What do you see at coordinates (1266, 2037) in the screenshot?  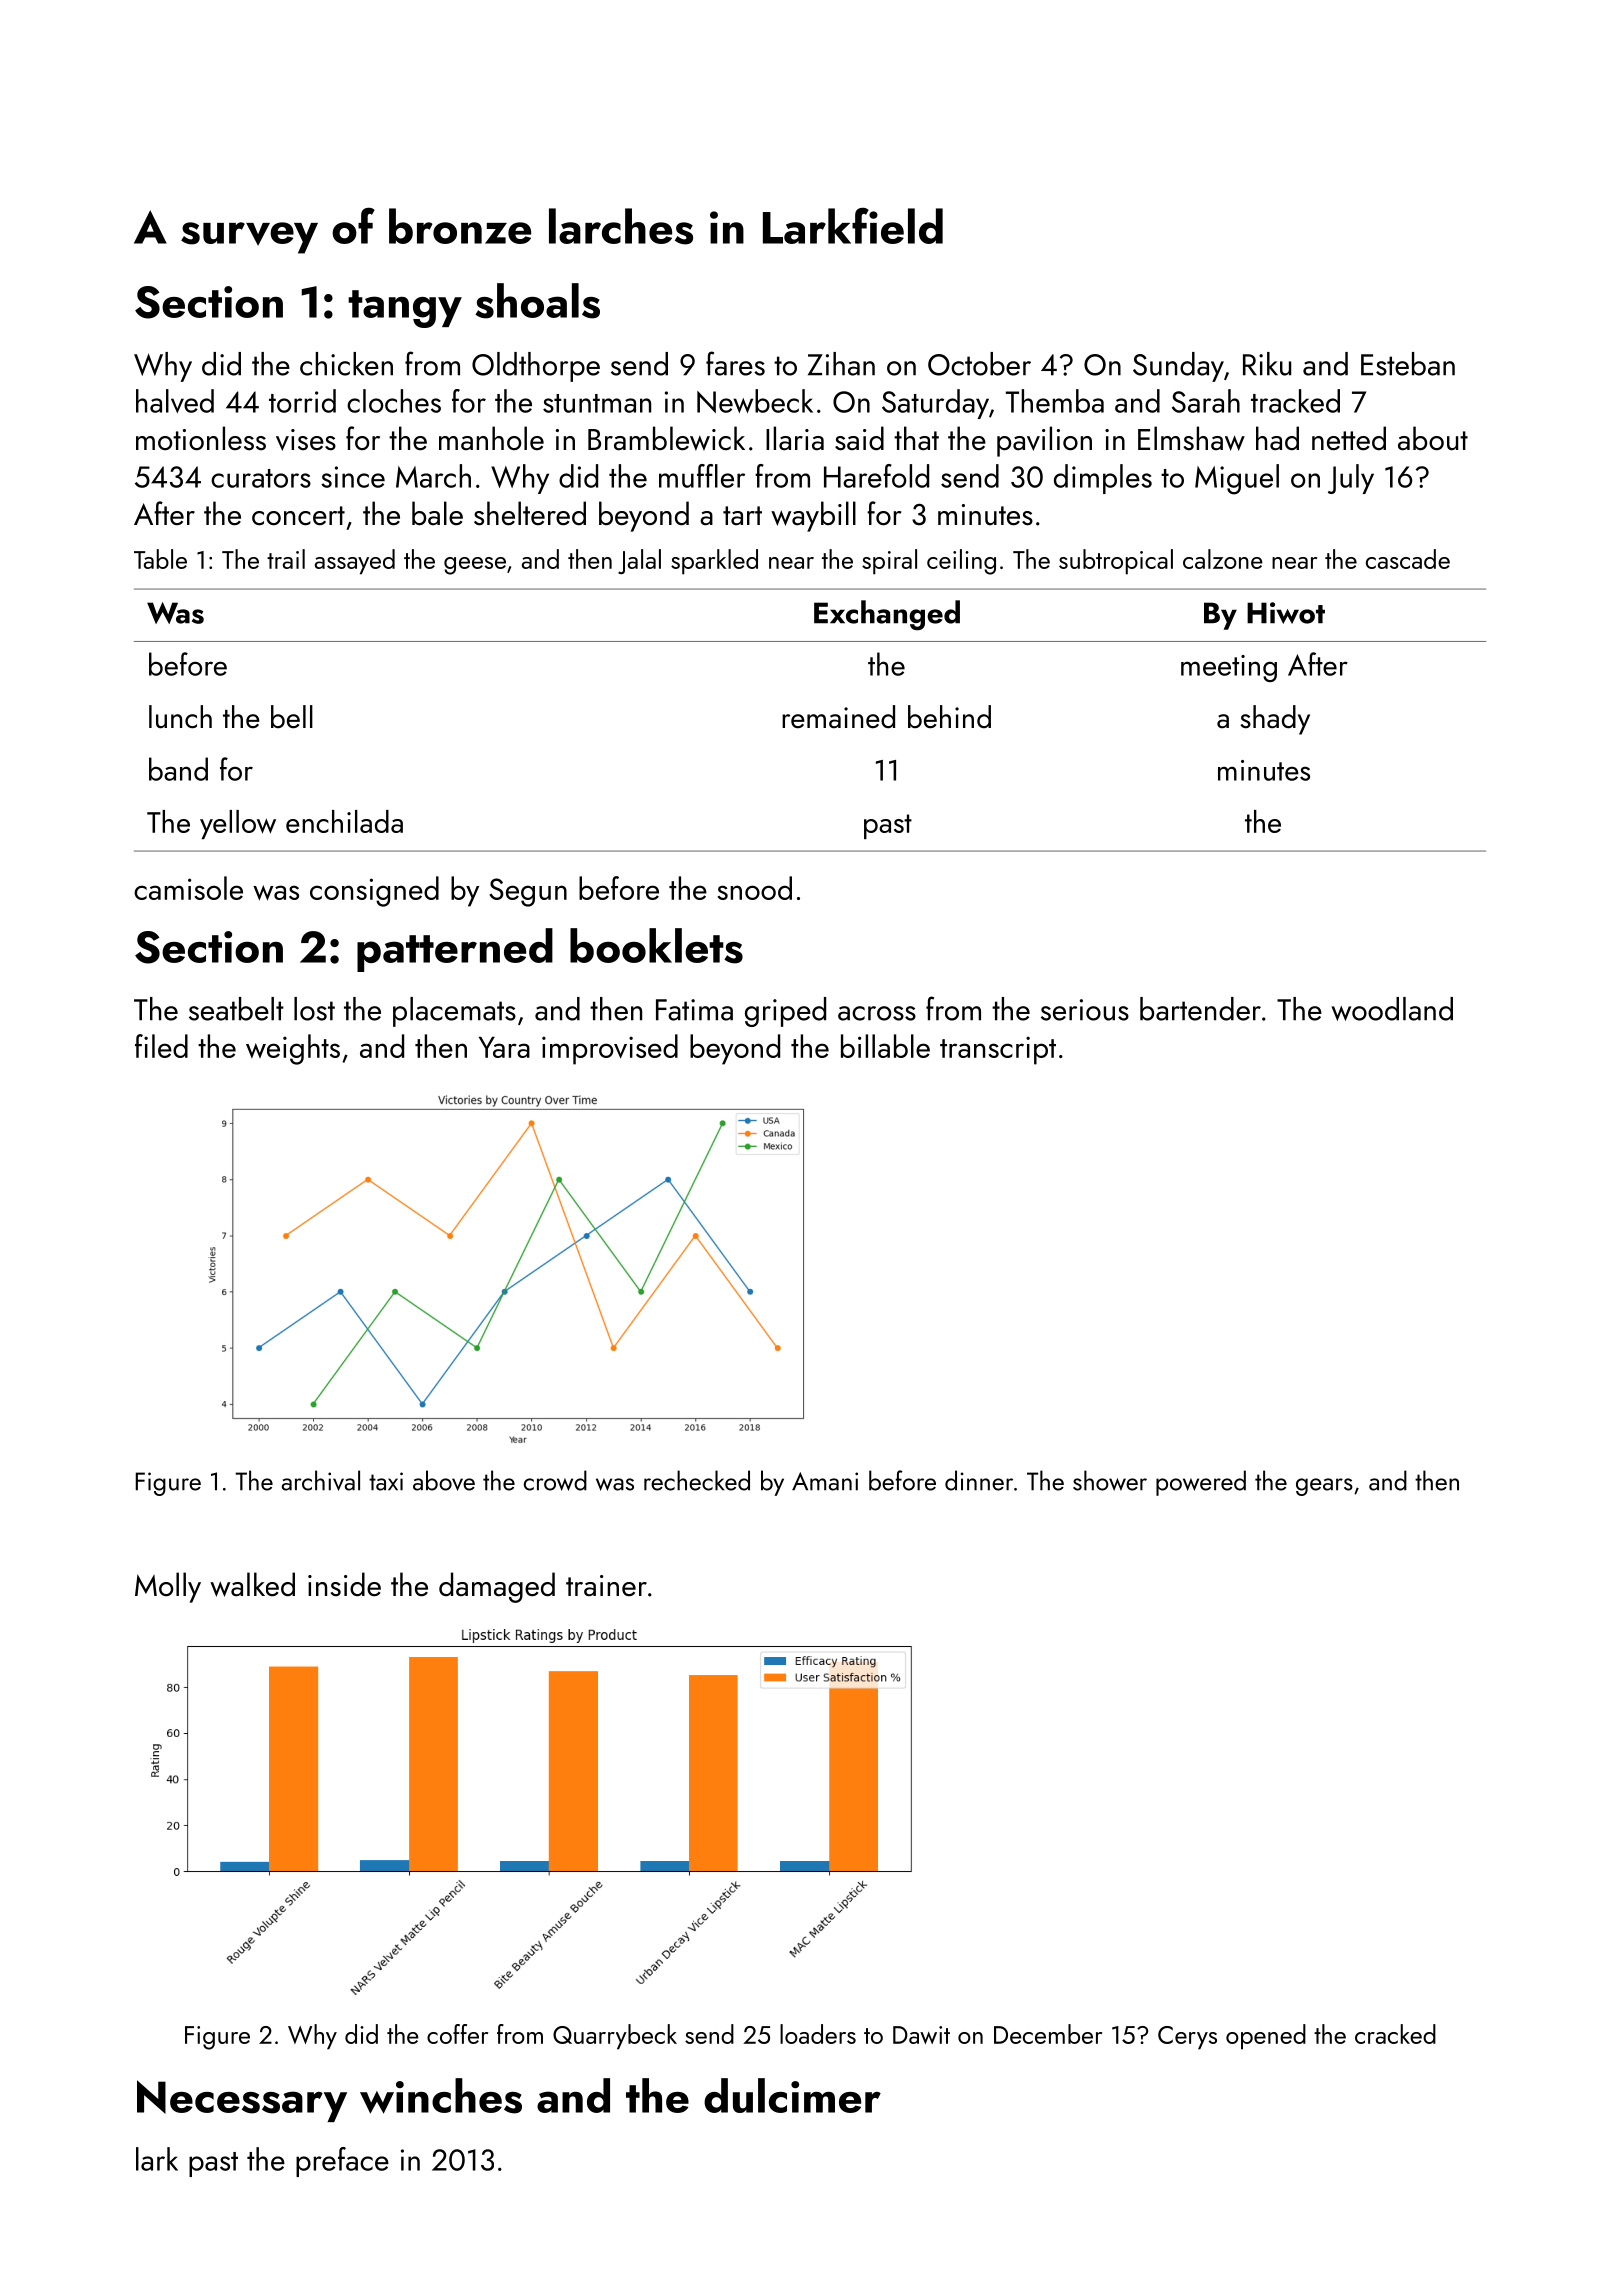 I see `opened` at bounding box center [1266, 2037].
